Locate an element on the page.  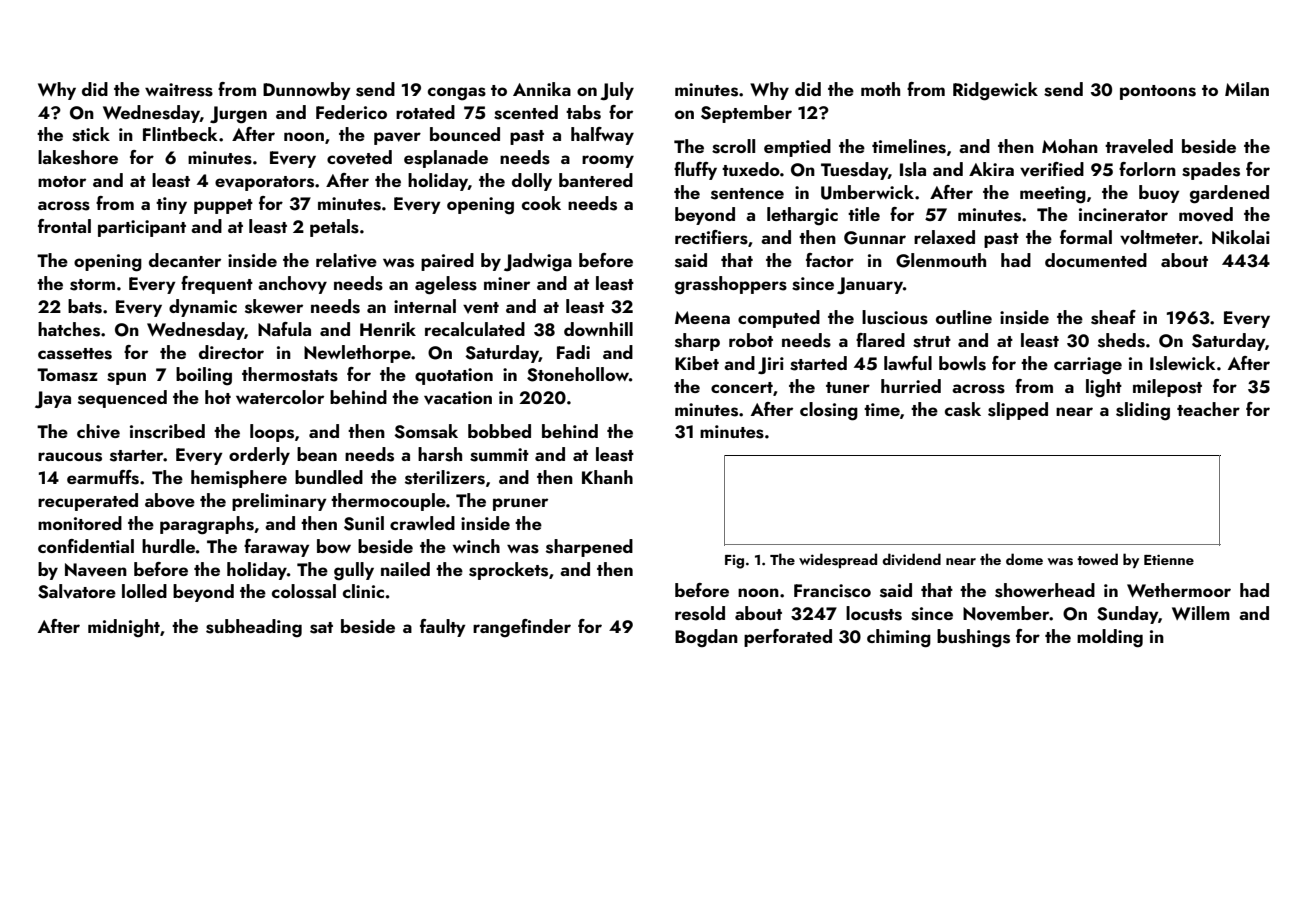
sheaf is located at coordinates (1113, 317).
